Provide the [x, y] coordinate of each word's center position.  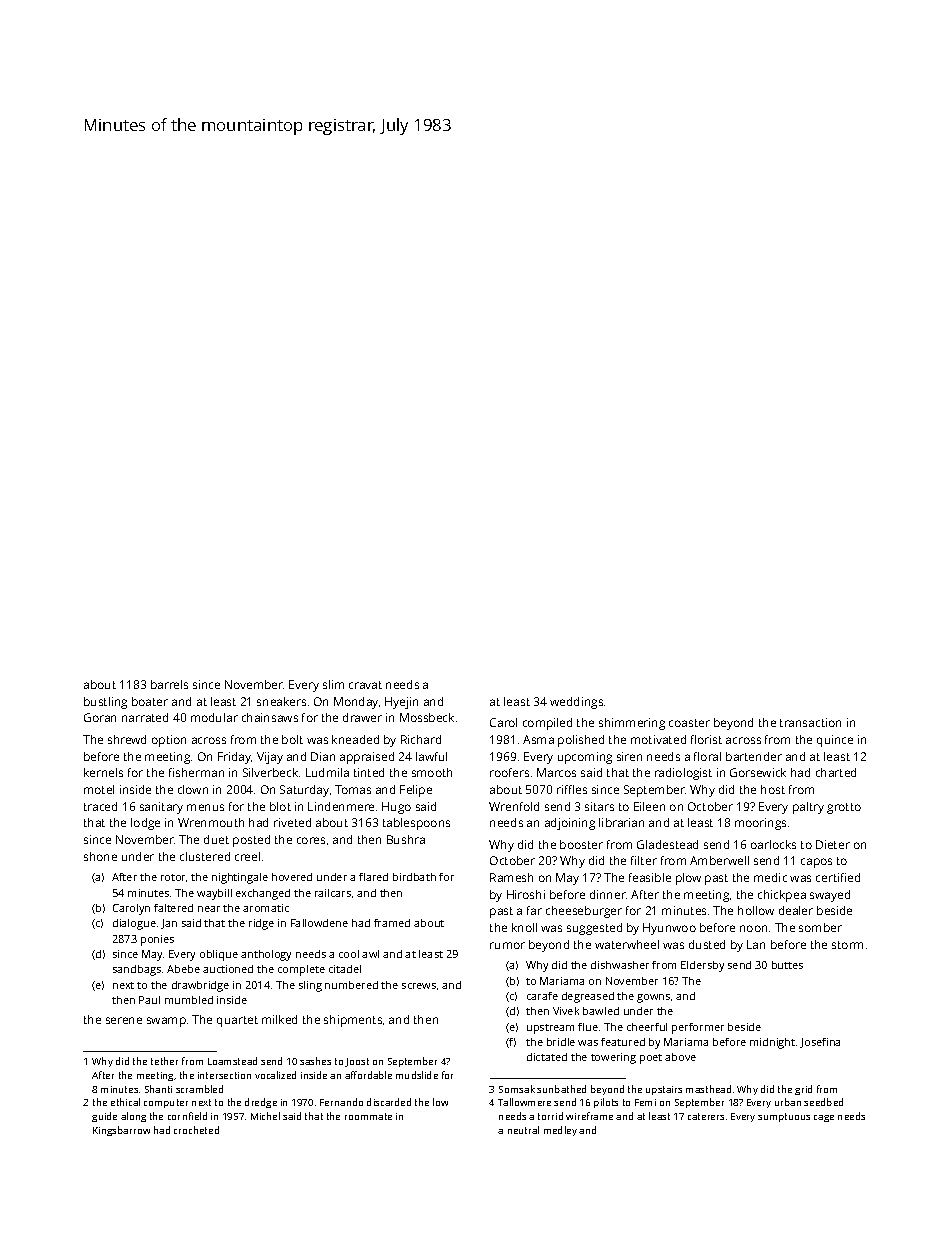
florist [706, 739]
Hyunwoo [669, 929]
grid [803, 1090]
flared [373, 877]
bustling [105, 703]
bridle [561, 1042]
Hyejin [401, 703]
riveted [292, 822]
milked [279, 1019]
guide [104, 1117]
